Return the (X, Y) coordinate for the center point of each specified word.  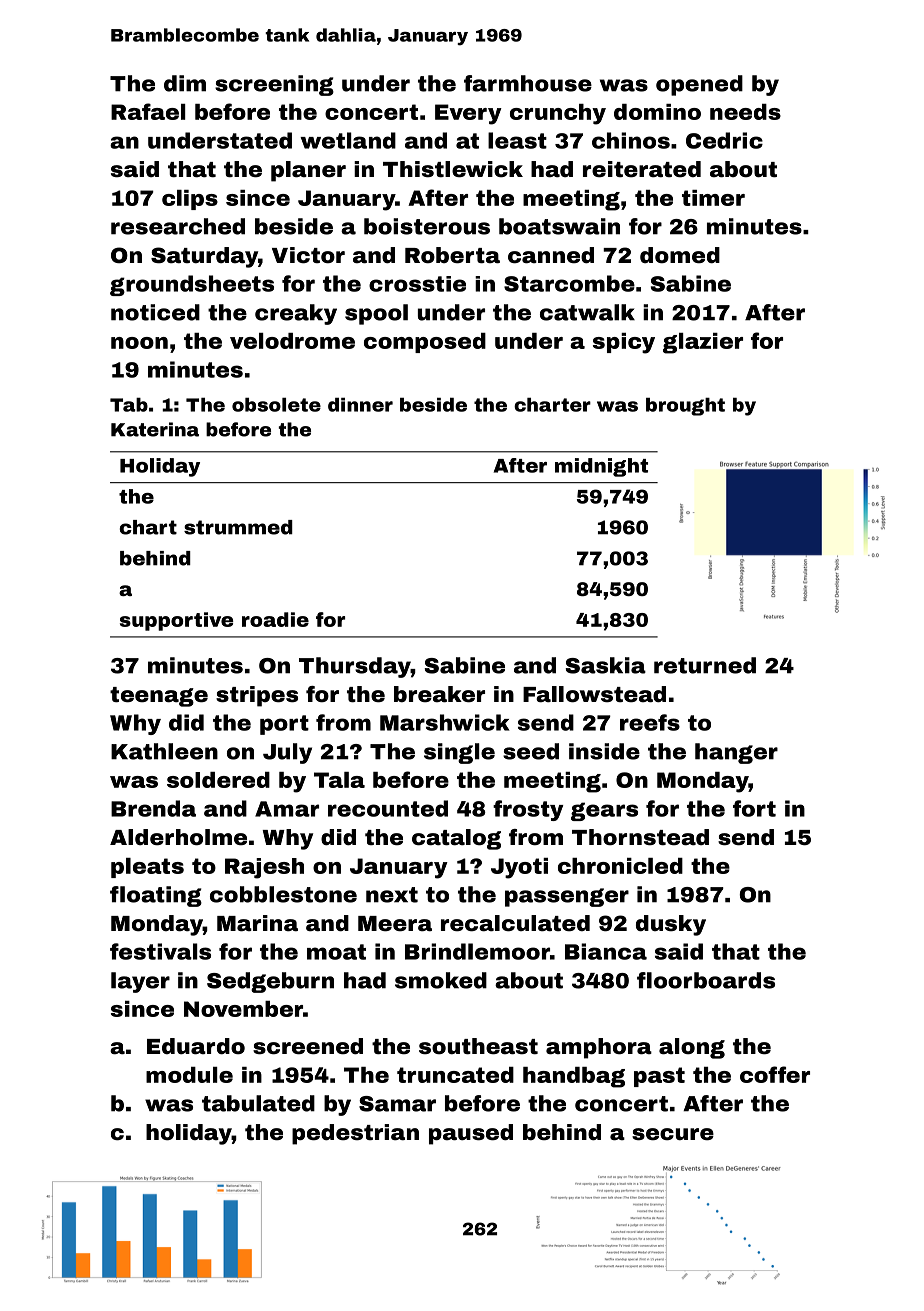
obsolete (276, 405)
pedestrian (355, 1134)
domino (657, 112)
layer (140, 982)
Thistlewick (453, 169)
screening (274, 85)
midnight (601, 467)
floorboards (706, 980)
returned (705, 665)
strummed (238, 527)
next (392, 895)
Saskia (606, 665)
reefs (650, 722)
